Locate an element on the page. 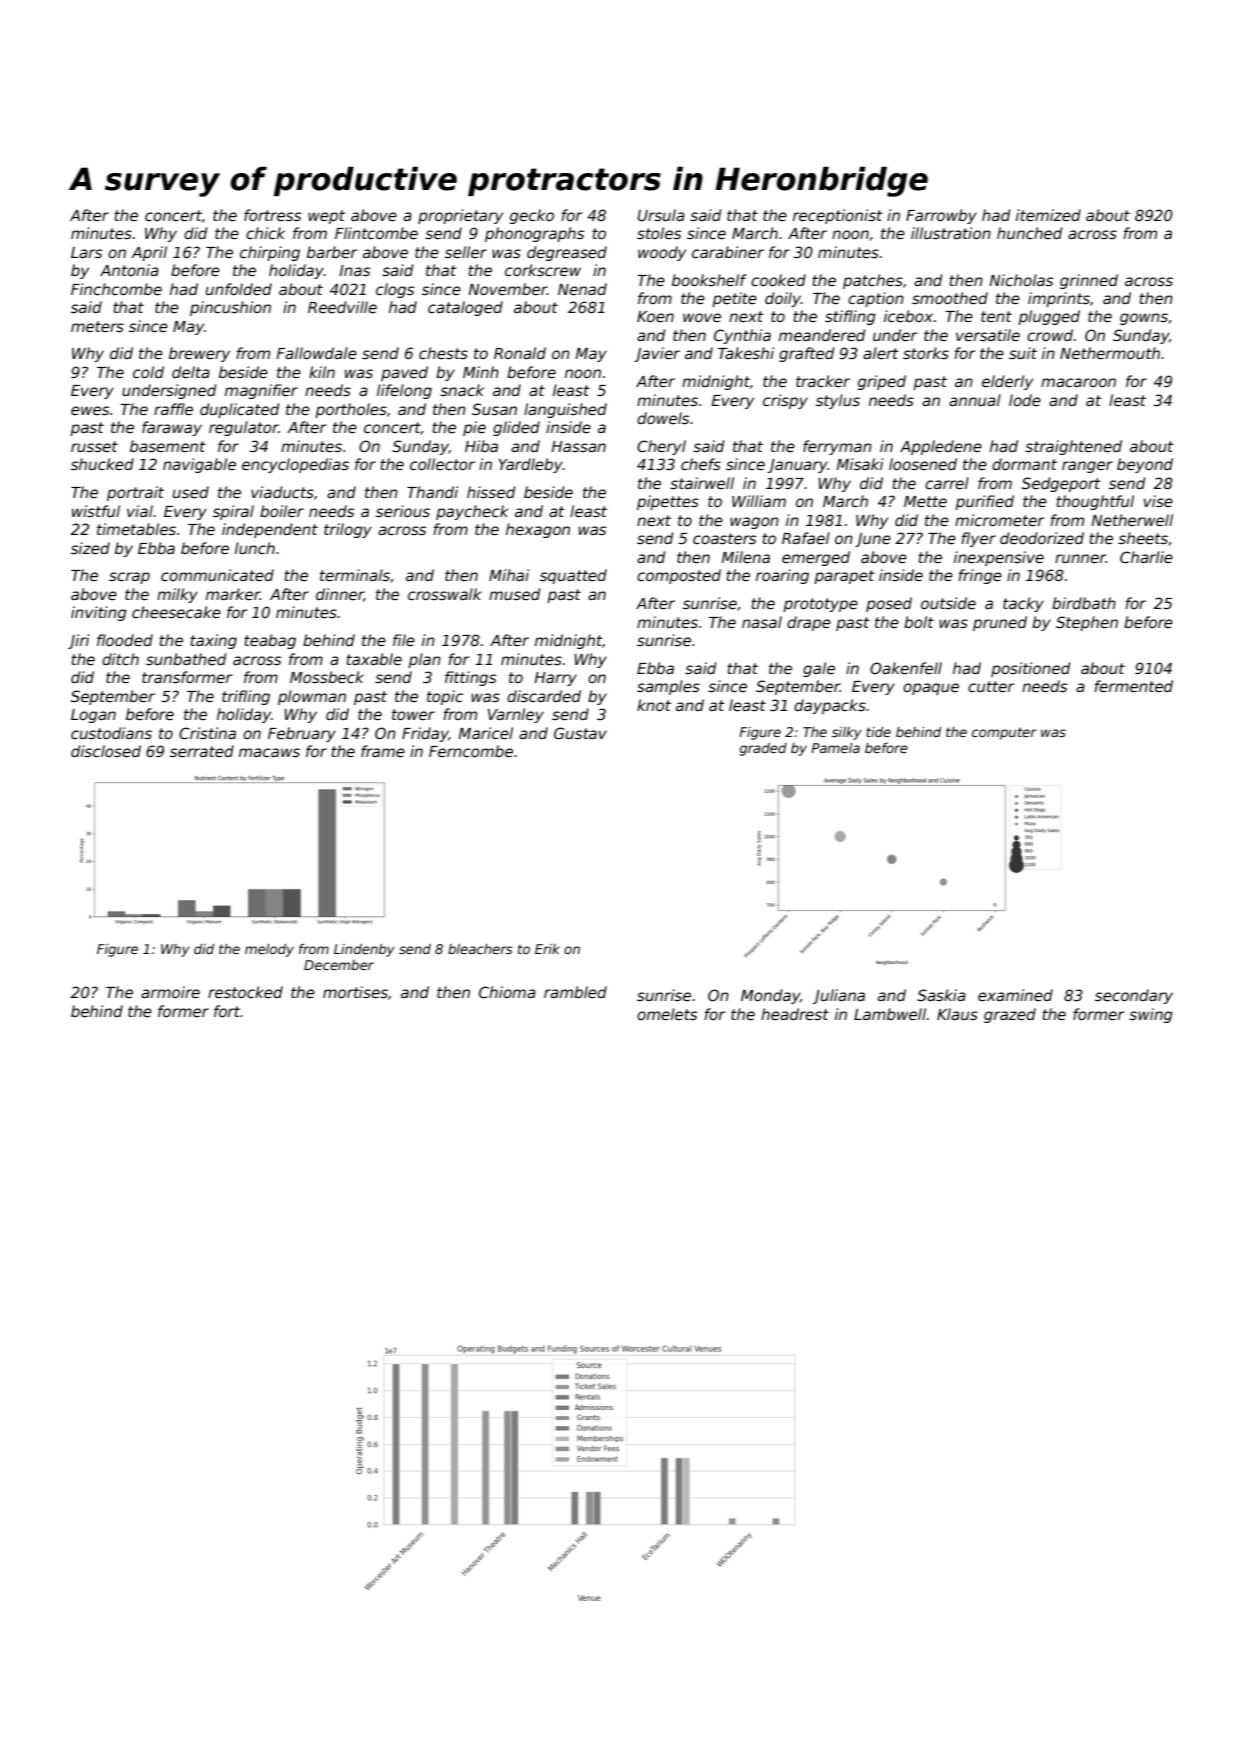  restocked is located at coordinates (245, 992).
